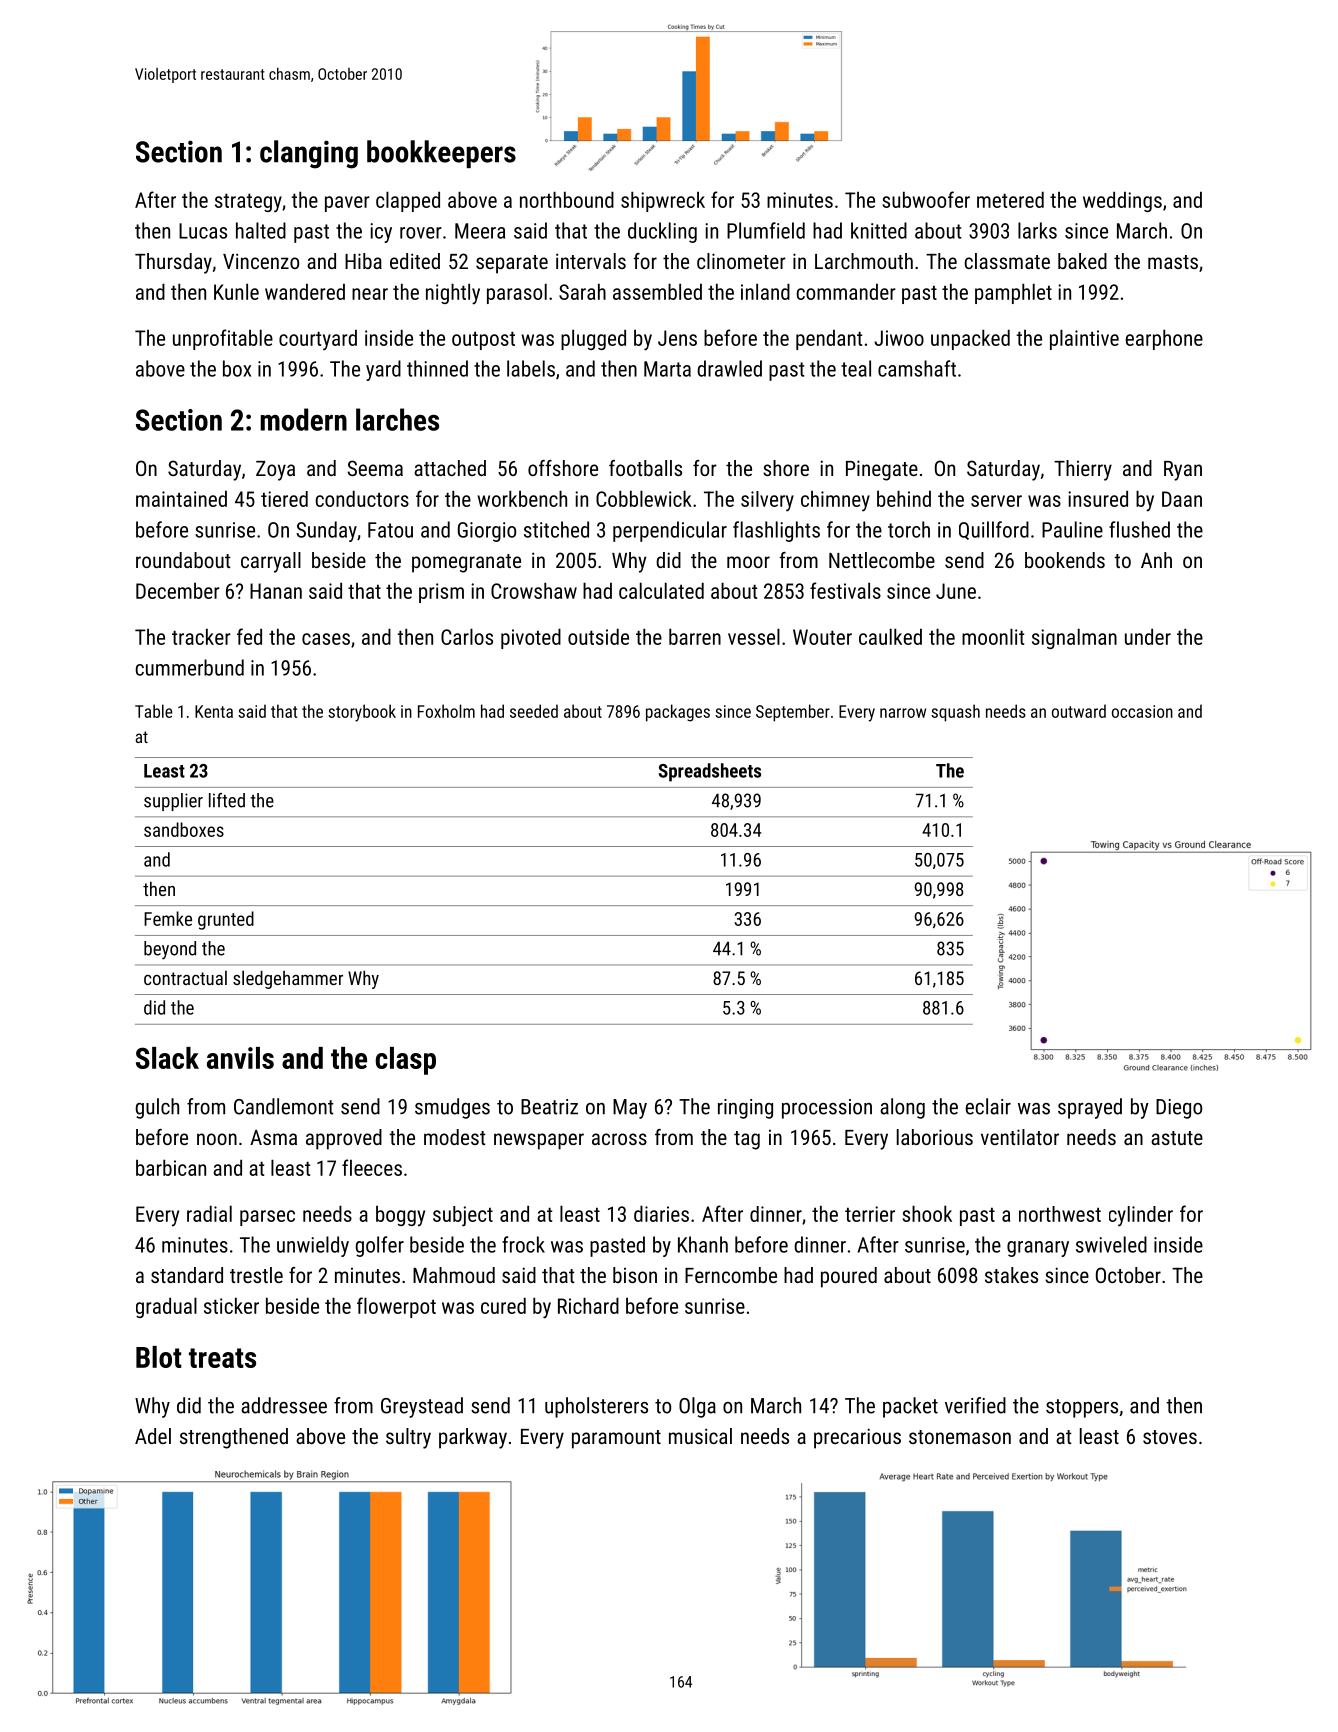 The height and width of the page is (1732, 1338). Describe the element at coordinates (173, 802) in the page. I see `supplier` at that location.
